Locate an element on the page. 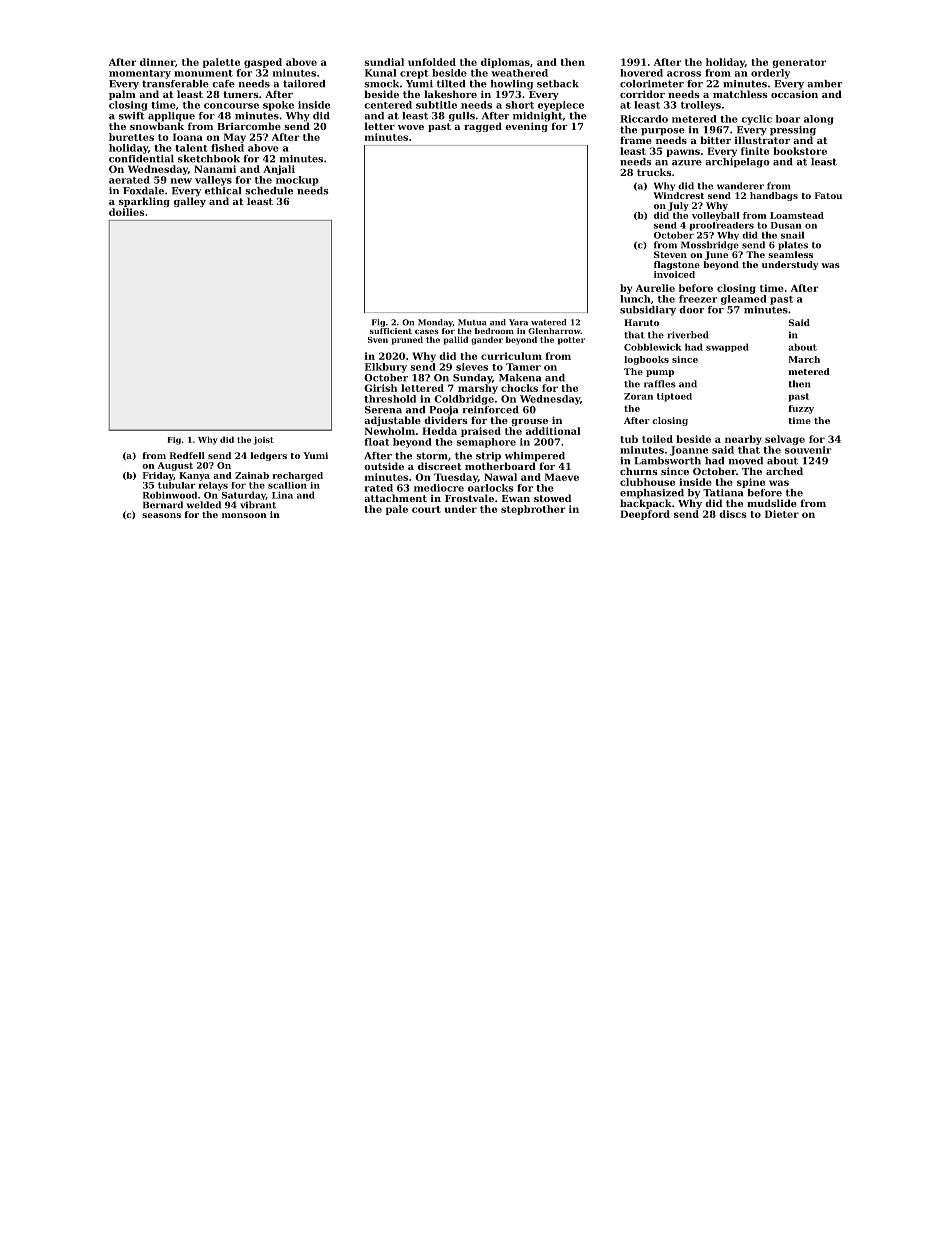  gulls is located at coordinates (462, 117).
